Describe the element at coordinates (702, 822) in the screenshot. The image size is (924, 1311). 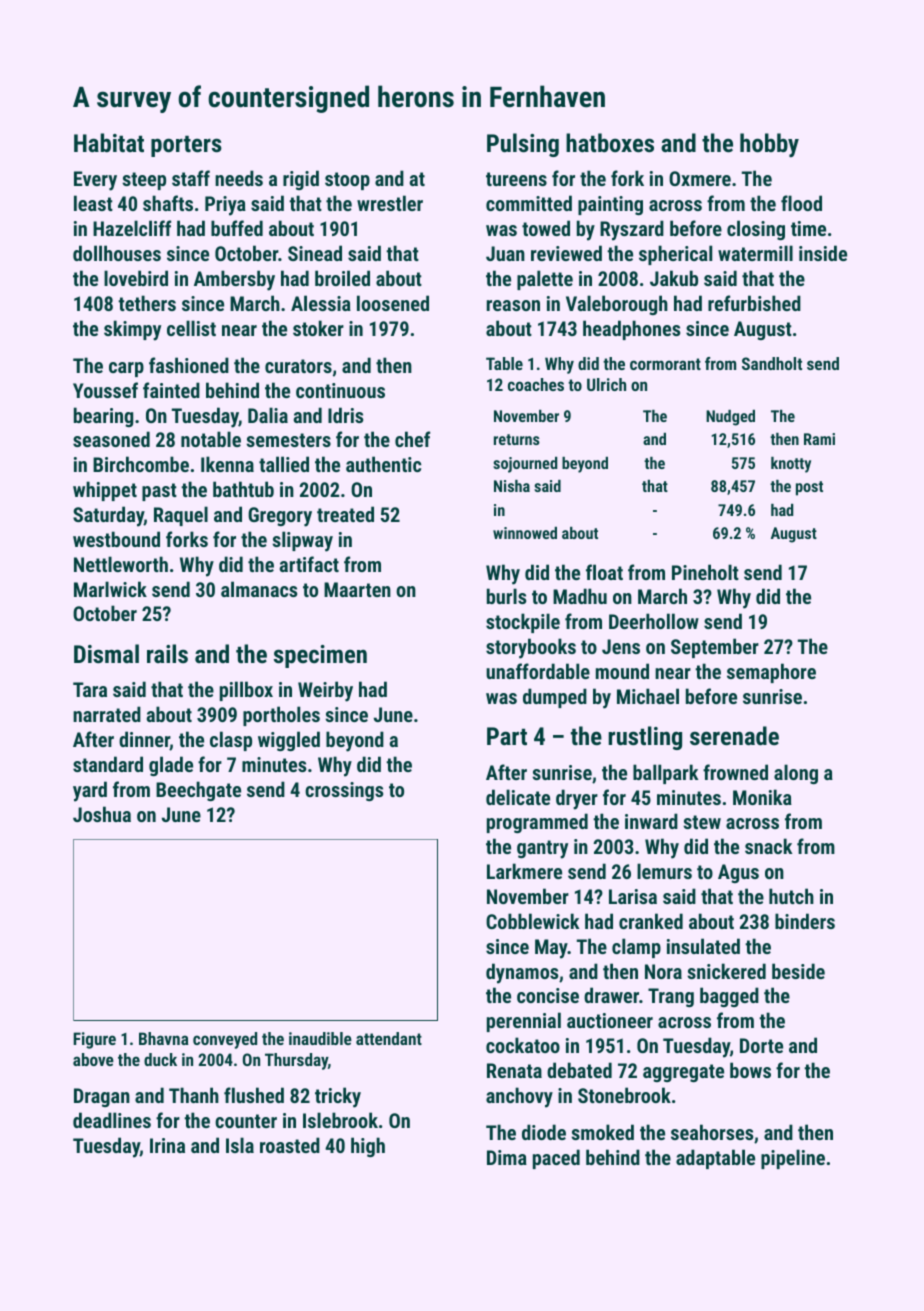
I see `stew` at that location.
